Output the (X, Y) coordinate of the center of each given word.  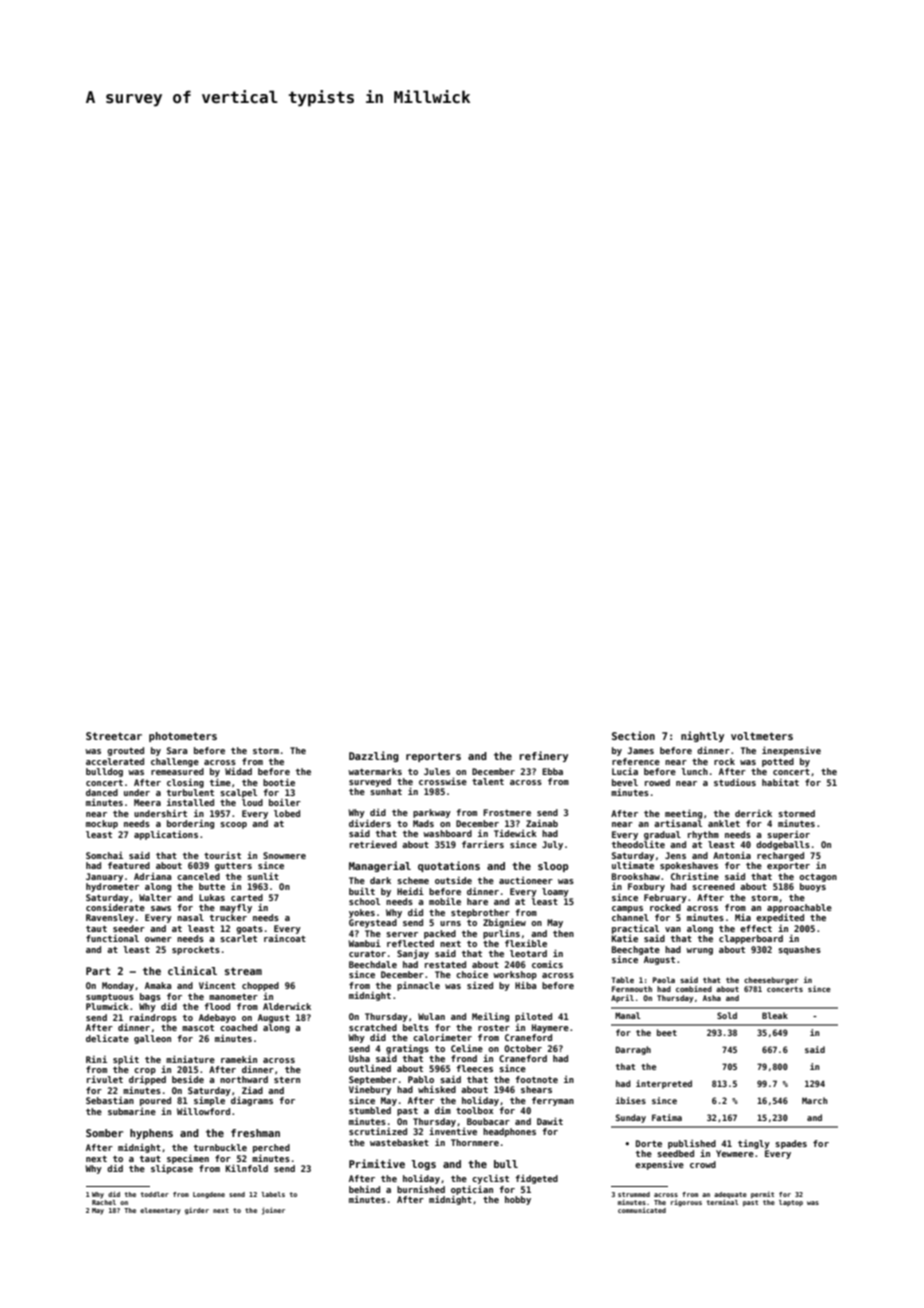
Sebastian (110, 1100)
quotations (449, 866)
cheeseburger (771, 981)
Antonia (732, 855)
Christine (695, 876)
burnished (421, 1189)
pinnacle (418, 986)
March (815, 1100)
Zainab (542, 823)
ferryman (553, 1101)
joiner (273, 1211)
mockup (102, 824)
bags (150, 997)
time (220, 782)
